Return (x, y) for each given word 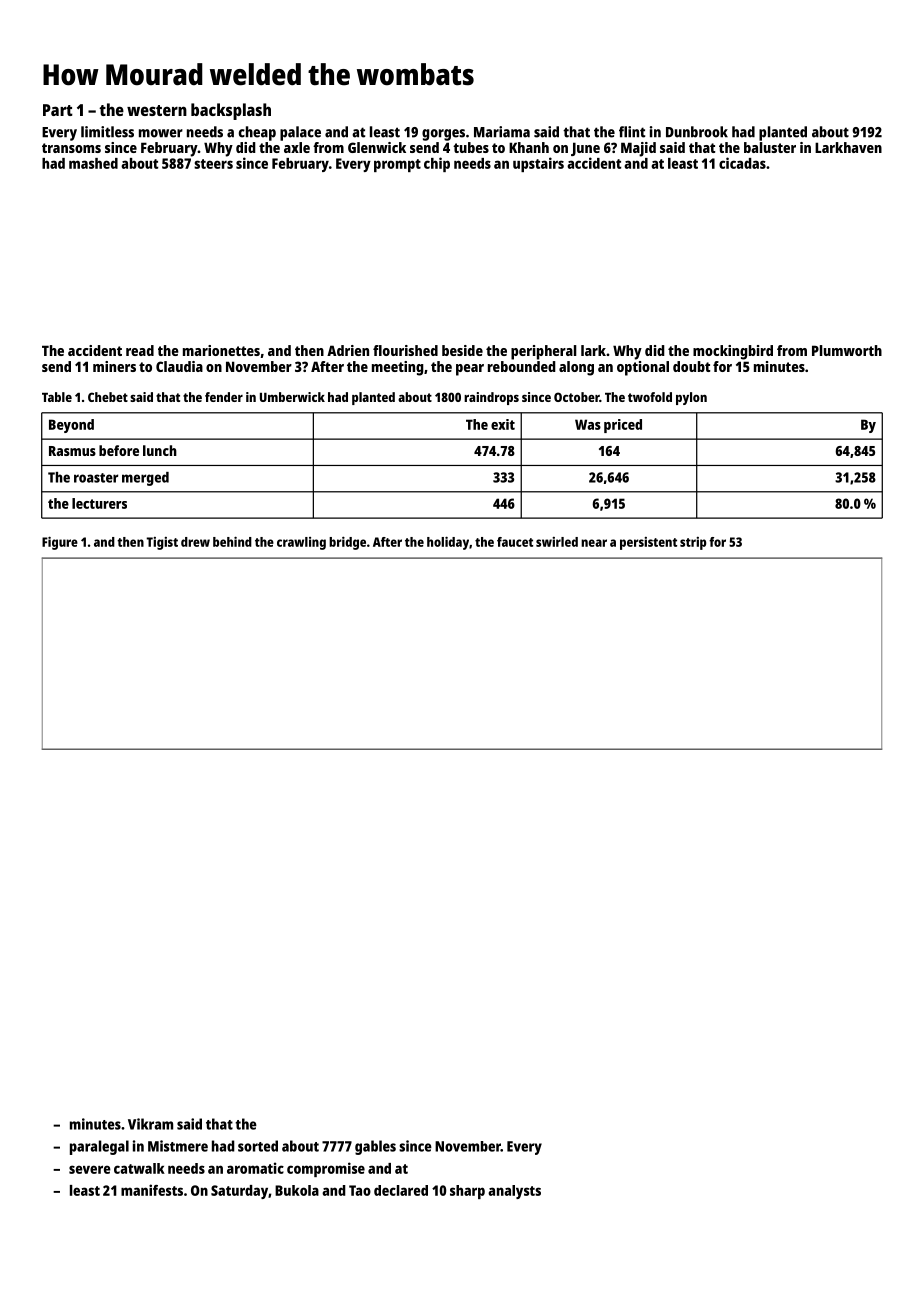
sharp (467, 1192)
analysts (514, 1192)
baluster (770, 147)
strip (693, 543)
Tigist (162, 543)
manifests (152, 1190)
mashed (93, 163)
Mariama (502, 132)
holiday (448, 543)
